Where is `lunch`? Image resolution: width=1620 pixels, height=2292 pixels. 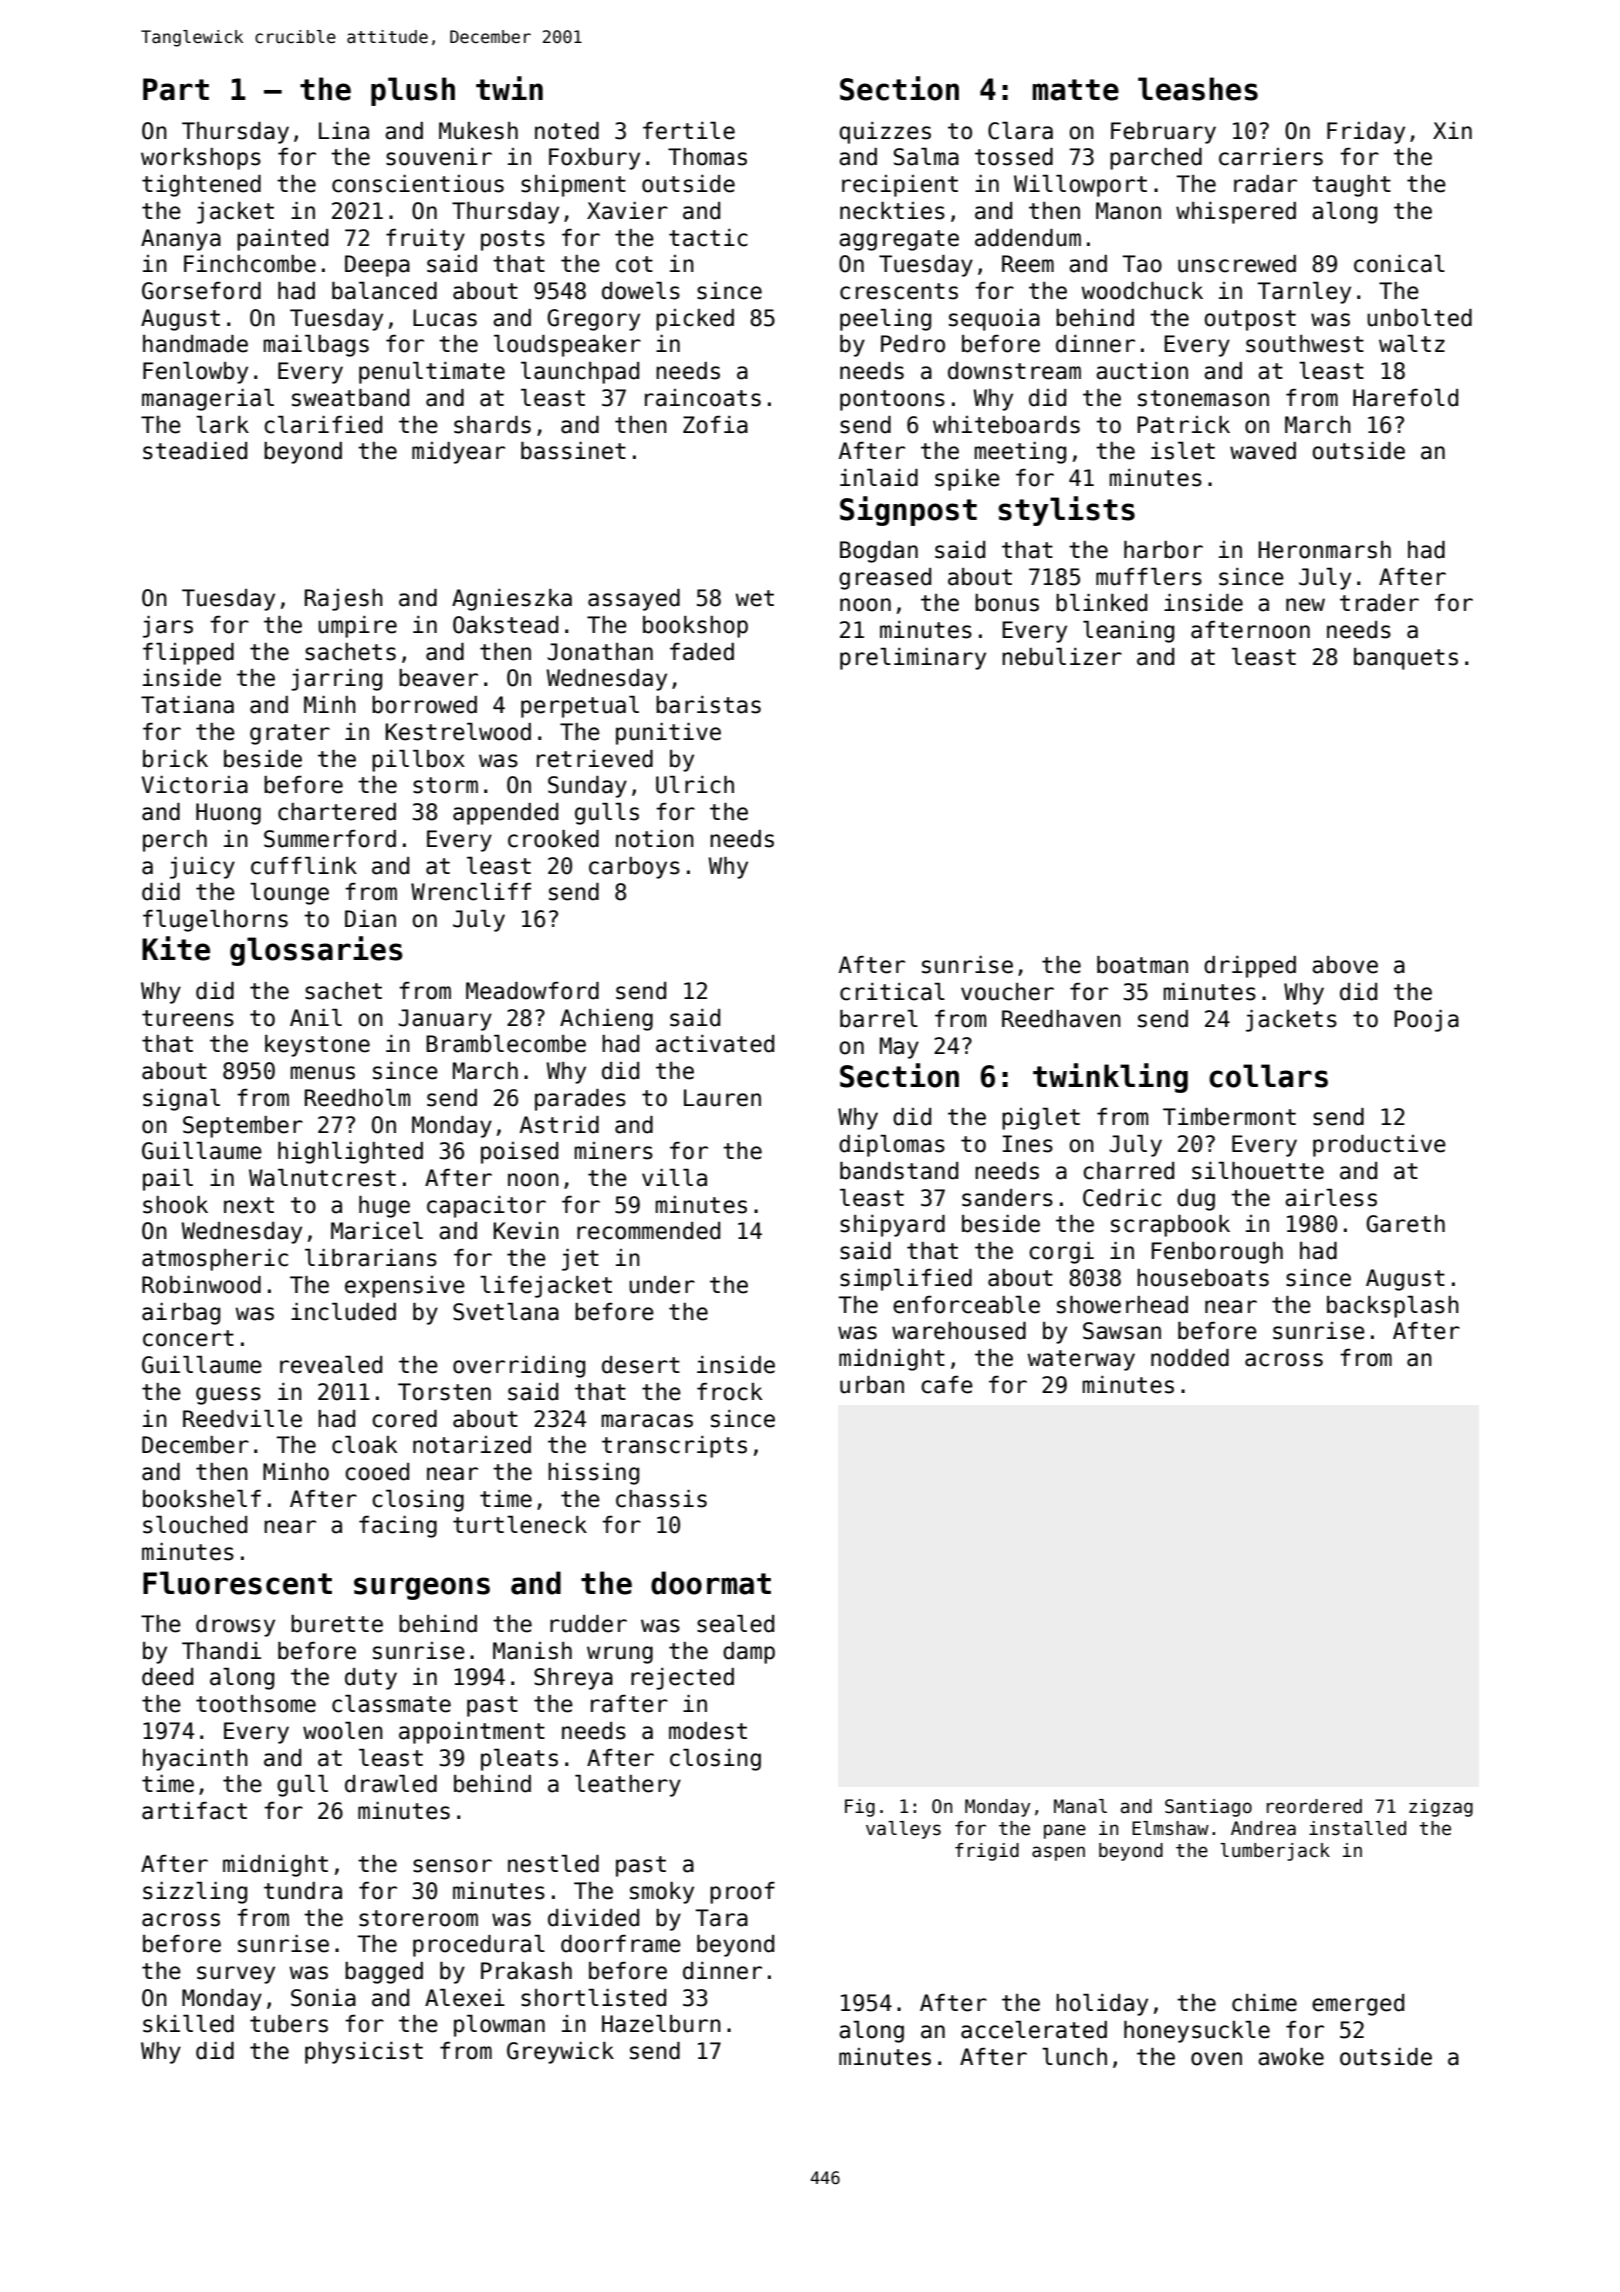
lunch is located at coordinates (1074, 2057).
